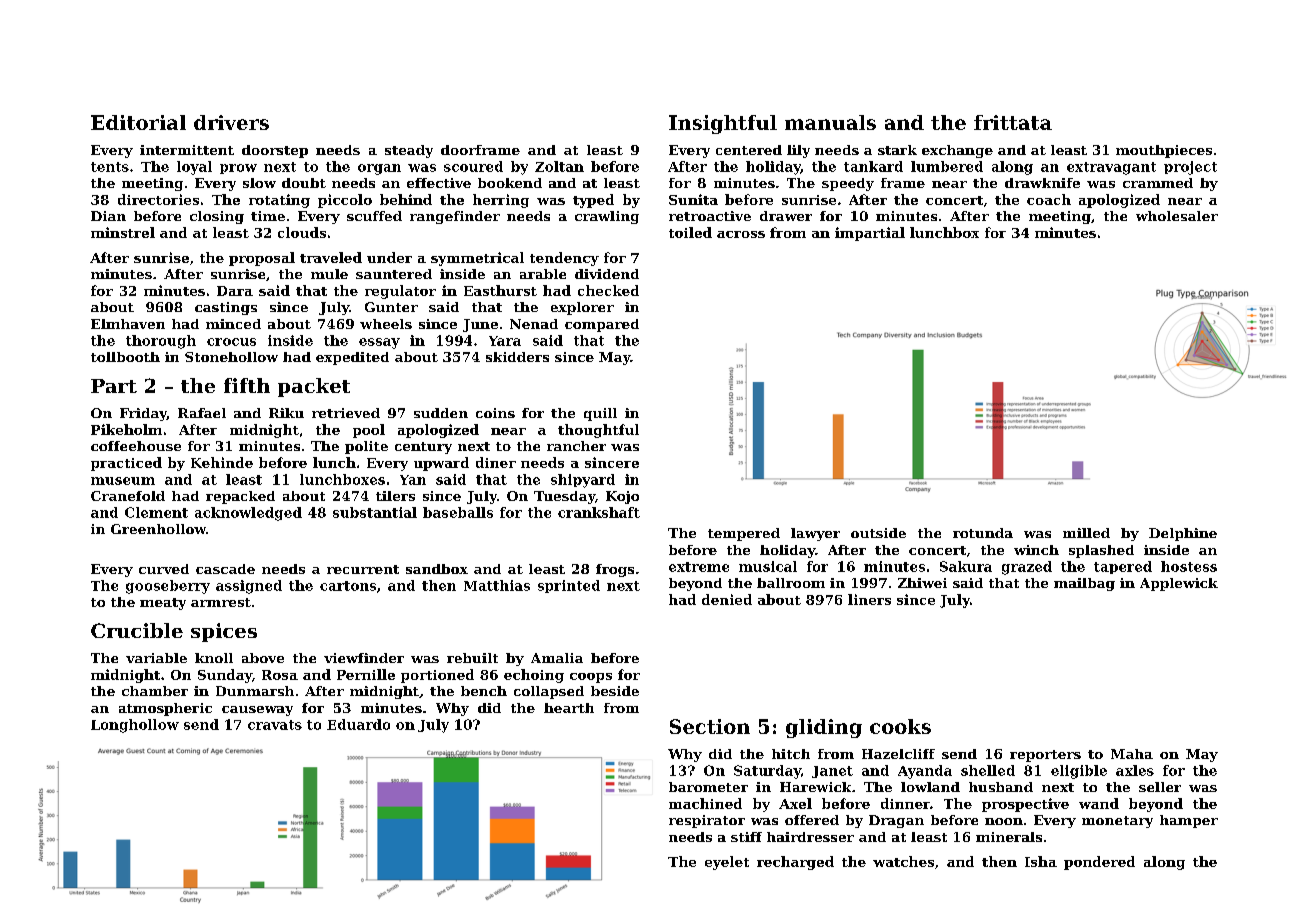  Describe the element at coordinates (723, 124) in the screenshot. I see `Insightful` at that location.
